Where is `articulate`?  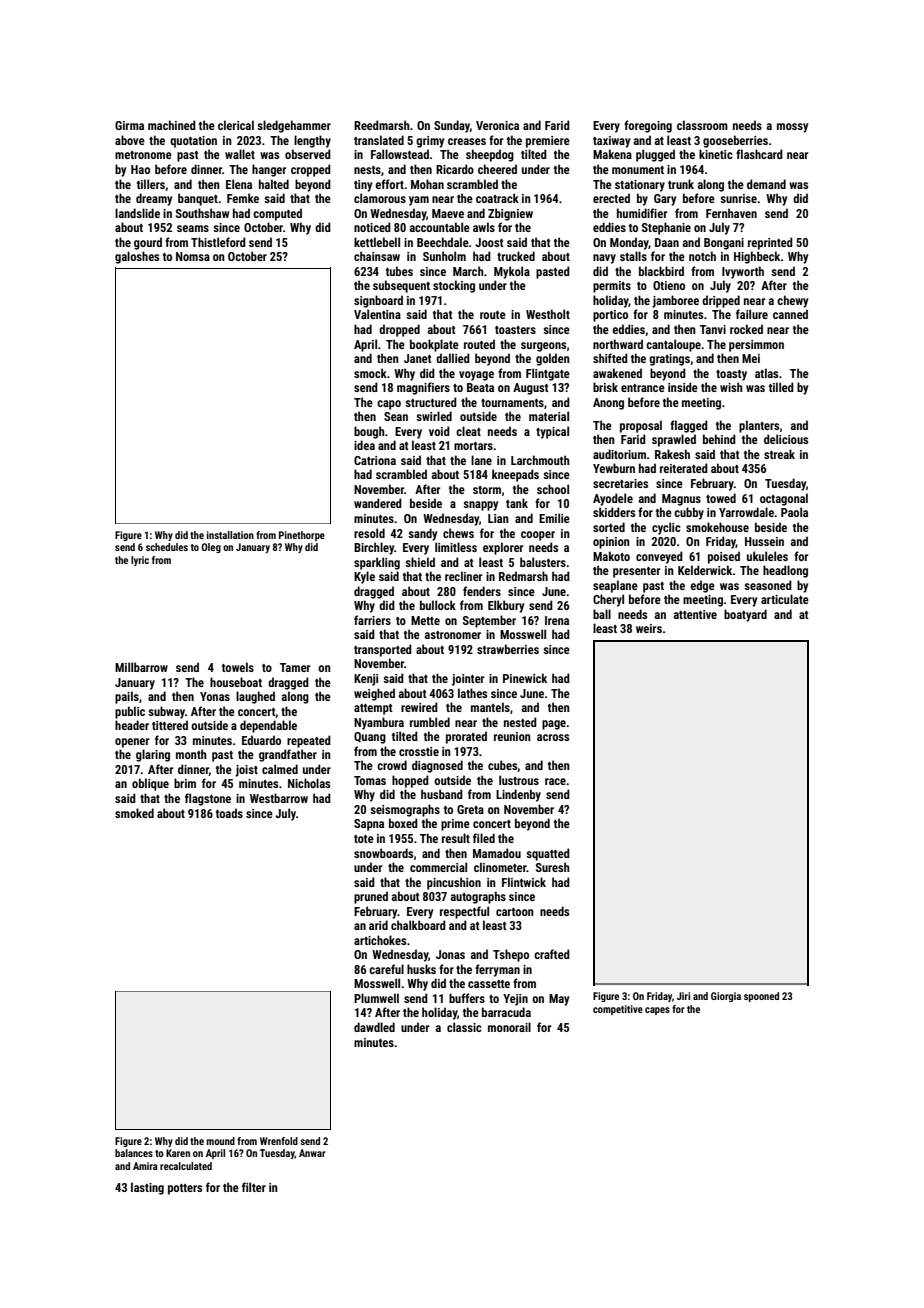 articulate is located at coordinates (785, 599).
